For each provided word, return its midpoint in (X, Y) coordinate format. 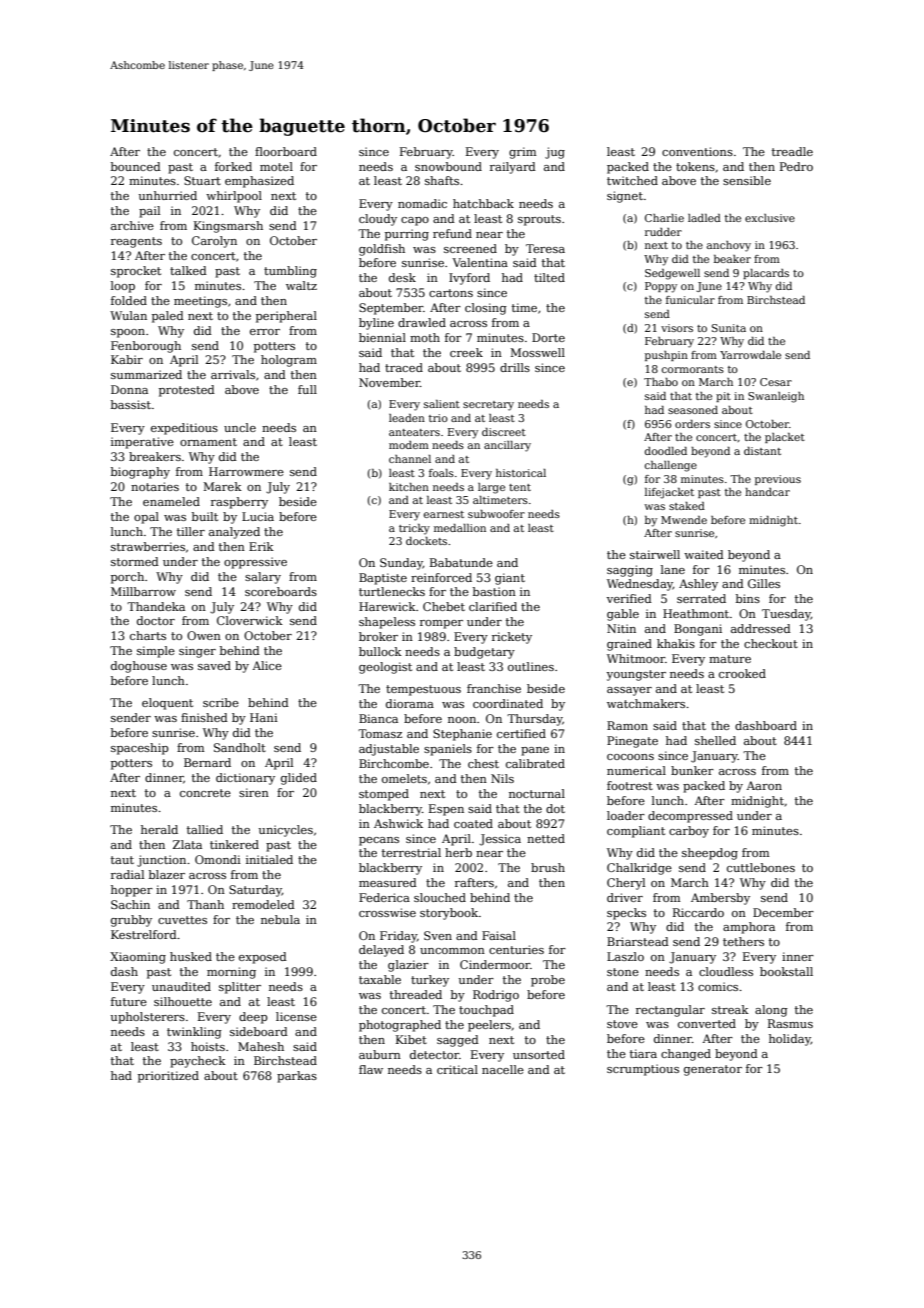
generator (713, 1070)
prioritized (168, 1077)
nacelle (503, 1069)
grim (522, 153)
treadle (792, 151)
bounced (136, 166)
